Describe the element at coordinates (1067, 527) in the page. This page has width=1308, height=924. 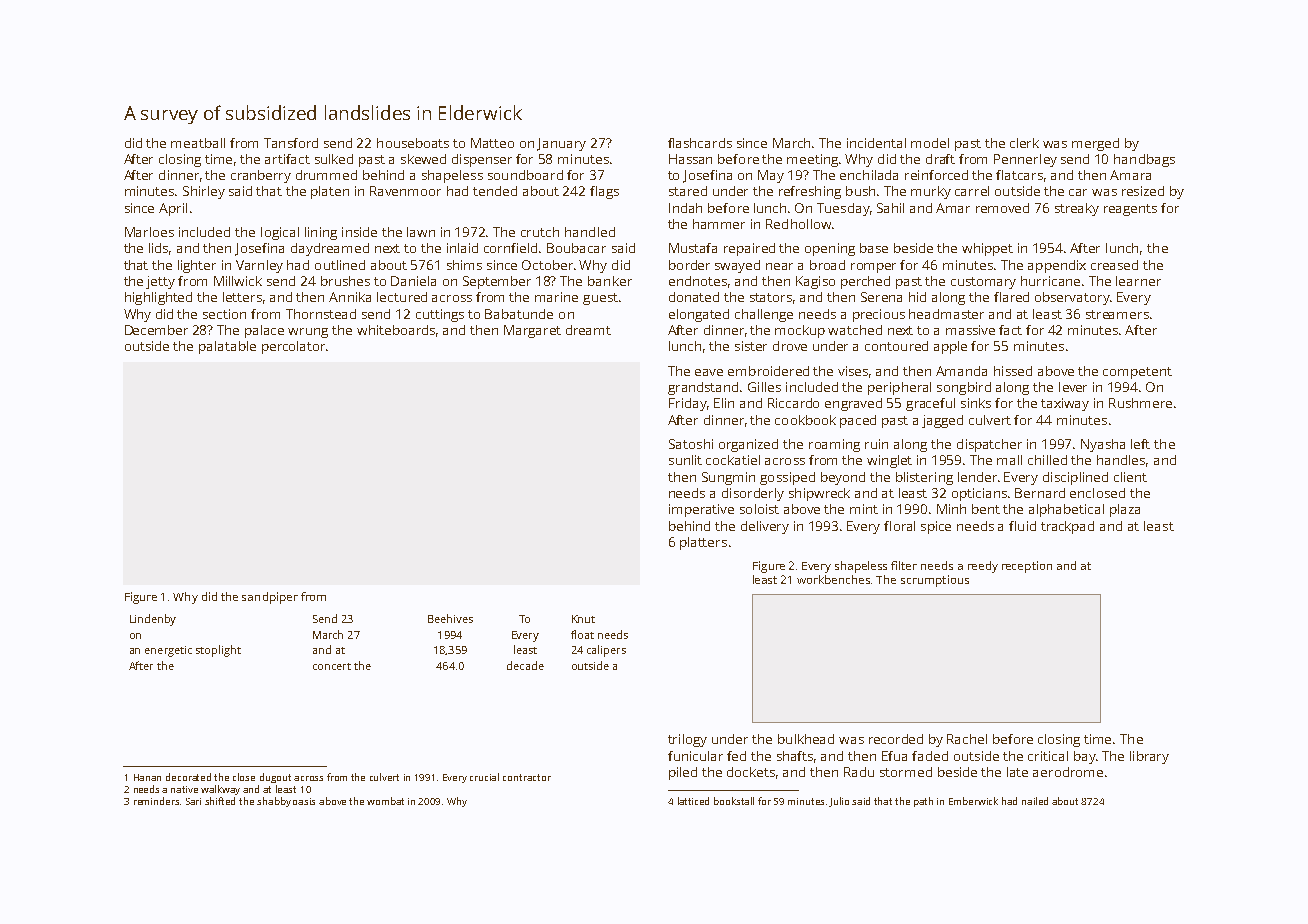
I see `trackpad` at that location.
